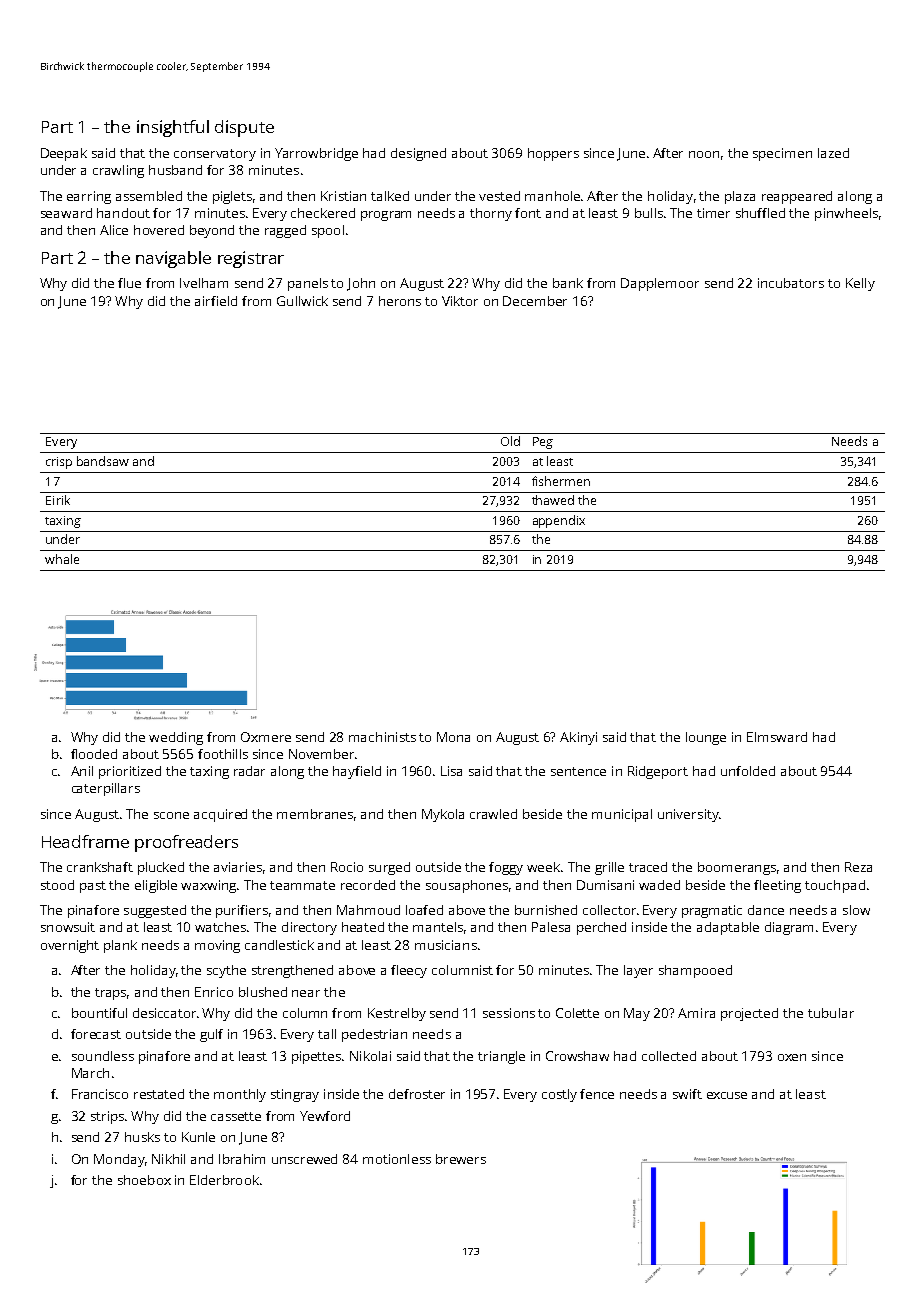 This screenshot has width=924, height=1308. I want to click on Crowshaw, so click(577, 1056).
